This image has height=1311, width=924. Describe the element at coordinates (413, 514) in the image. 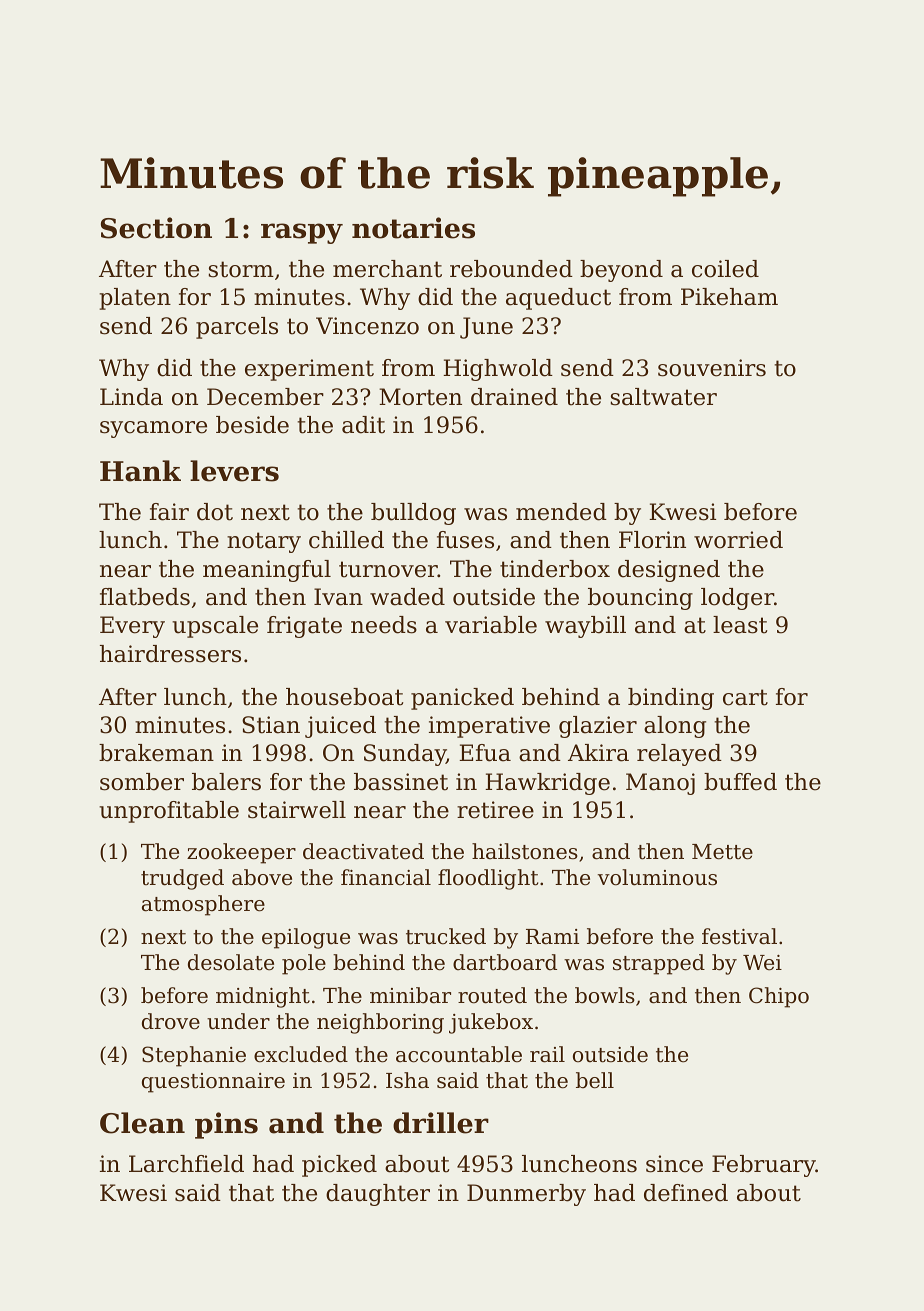

I see `bulldog` at that location.
